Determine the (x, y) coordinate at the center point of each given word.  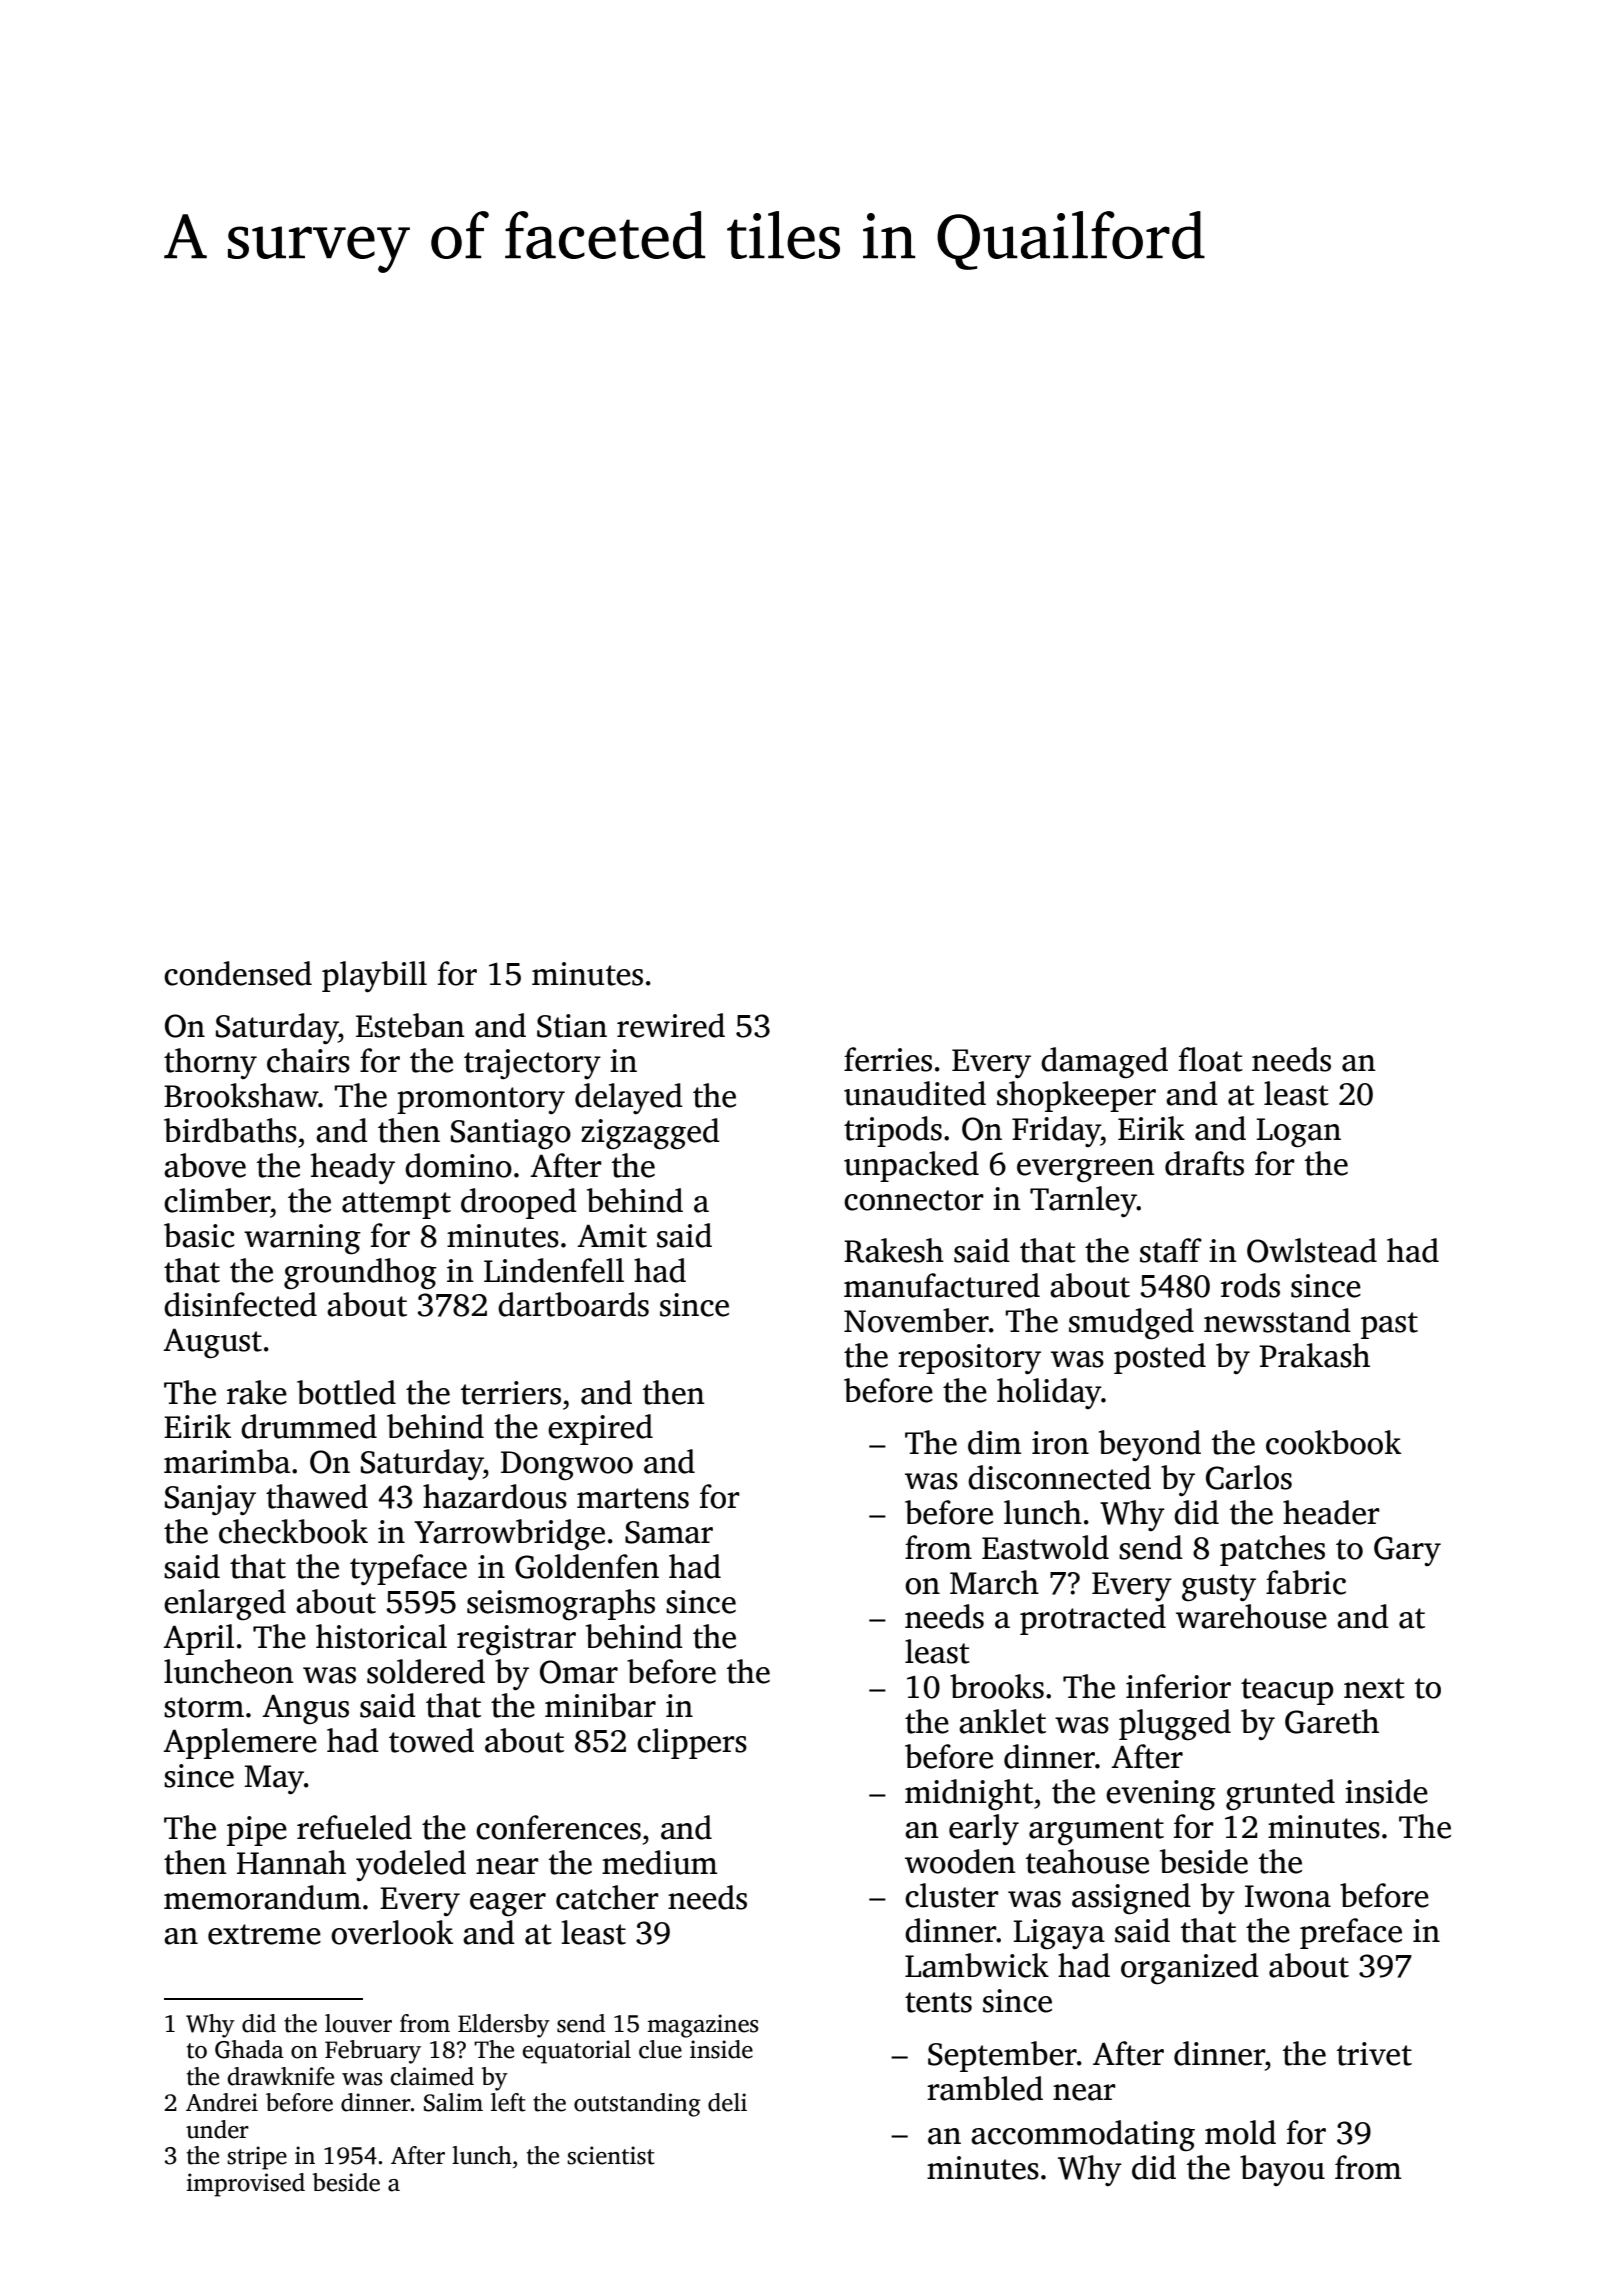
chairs (308, 1060)
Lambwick (977, 1965)
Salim (453, 2102)
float (1211, 1059)
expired (600, 1429)
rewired (671, 1025)
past (1389, 1325)
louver (358, 2023)
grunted (1280, 1795)
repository (969, 1359)
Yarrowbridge (509, 1535)
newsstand (1277, 1320)
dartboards (573, 1304)
